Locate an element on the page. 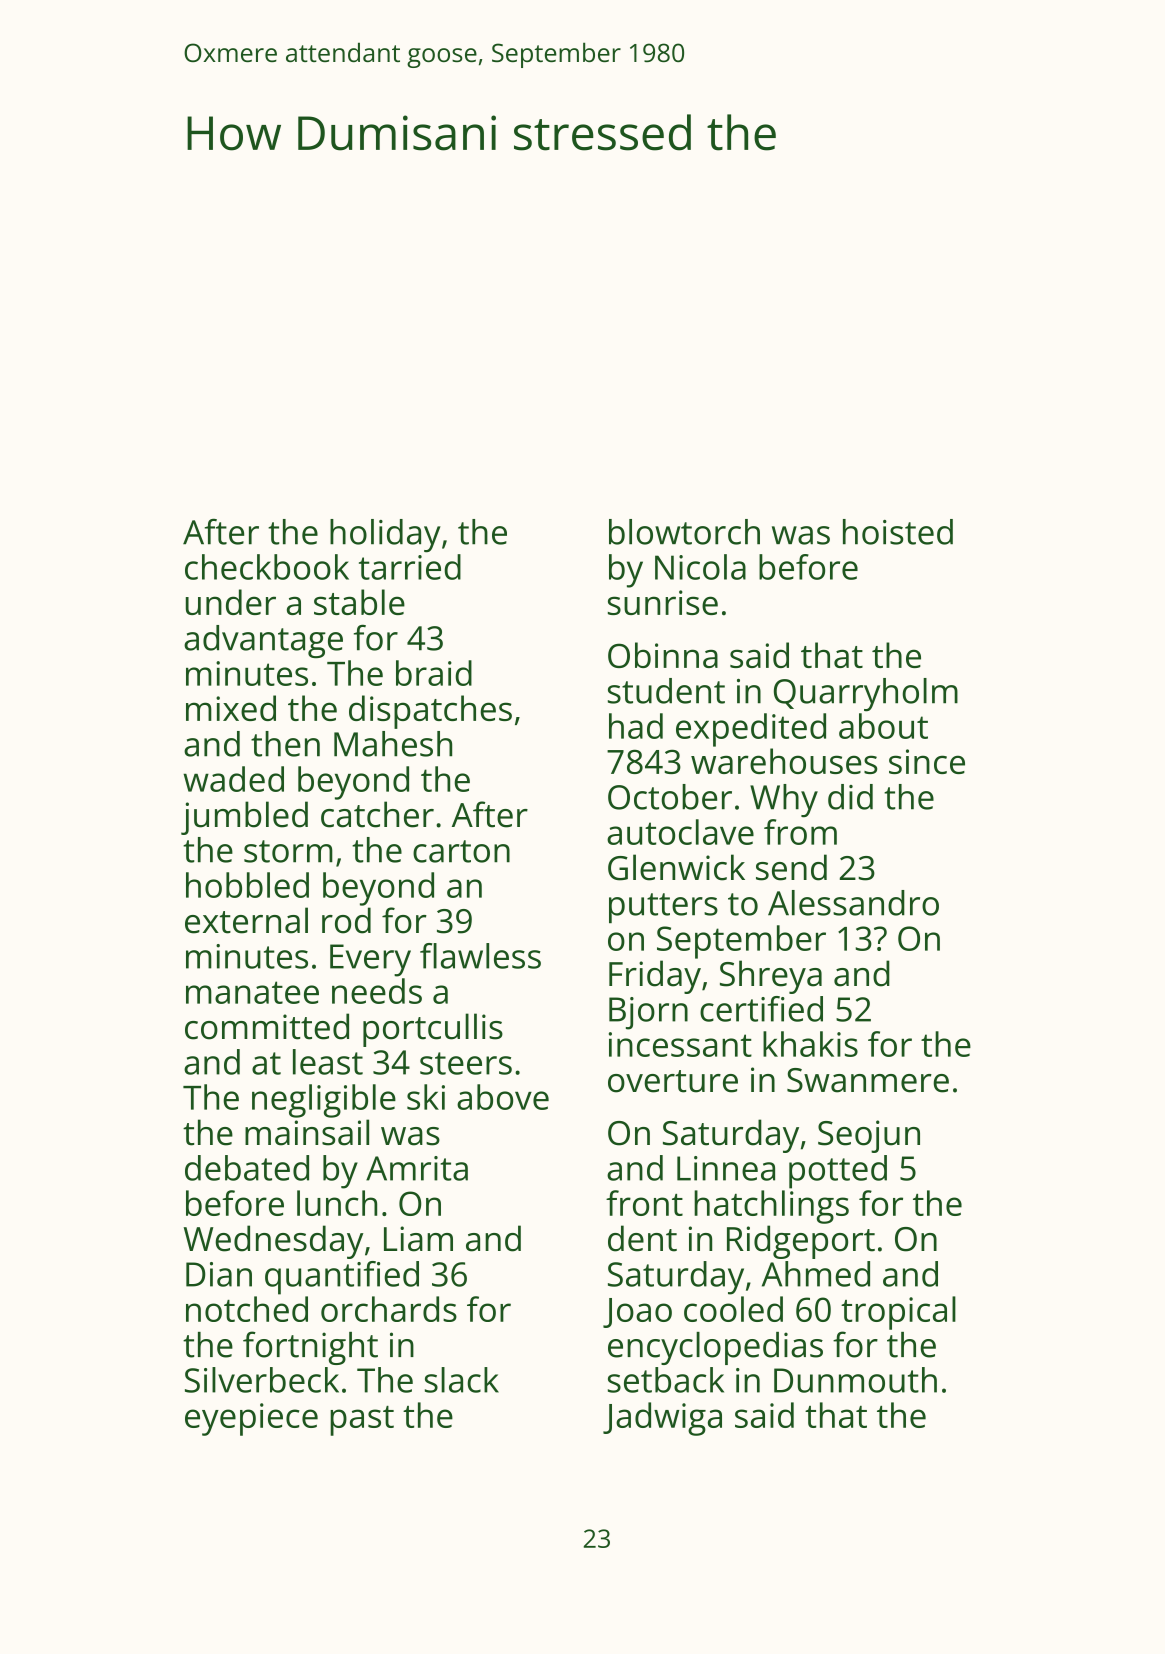 The image size is (1165, 1654). fortnight is located at coordinates (310, 1348).
